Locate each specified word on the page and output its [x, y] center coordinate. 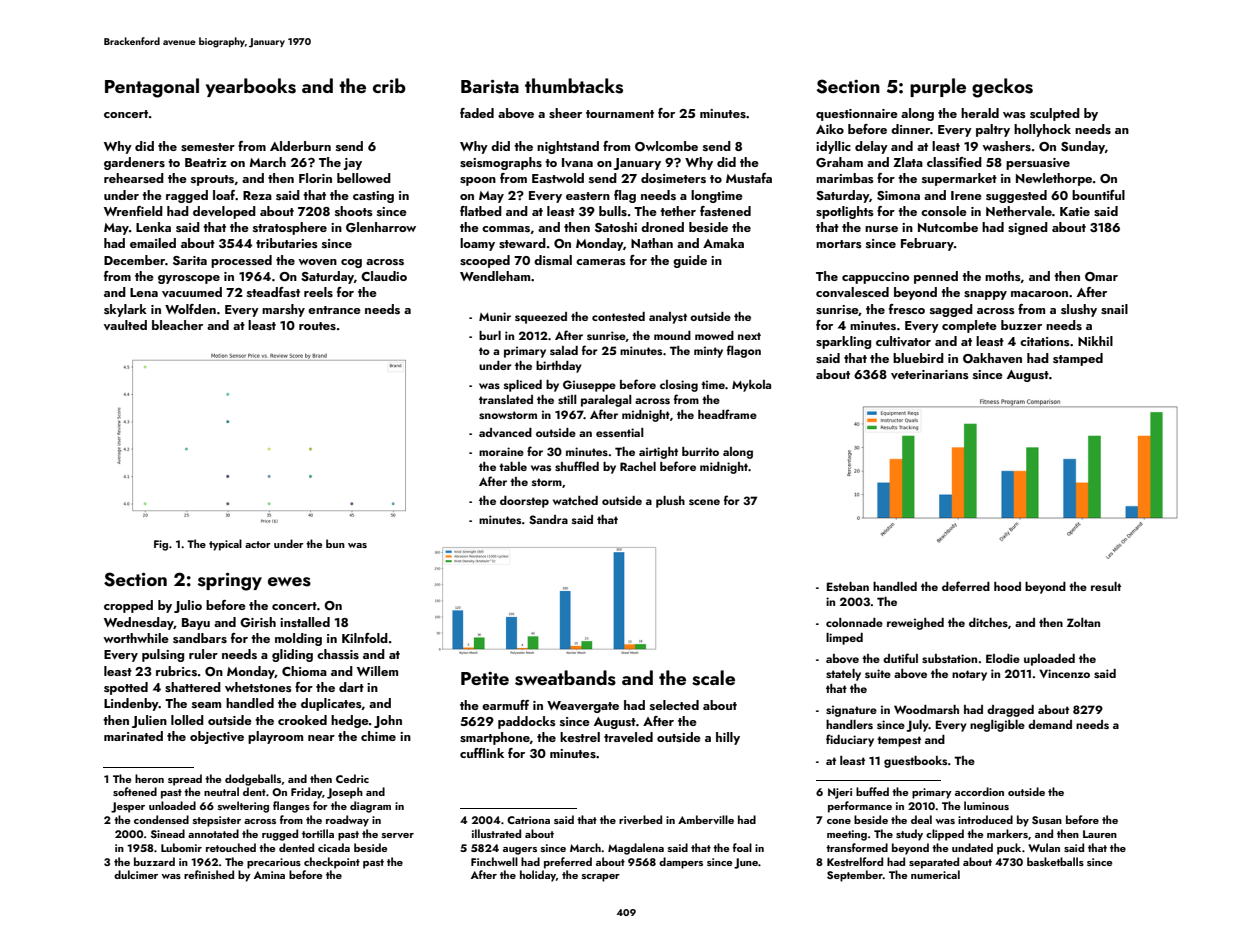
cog [351, 263]
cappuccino [875, 278]
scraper [601, 878]
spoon [478, 181]
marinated [133, 736]
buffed [872, 791]
